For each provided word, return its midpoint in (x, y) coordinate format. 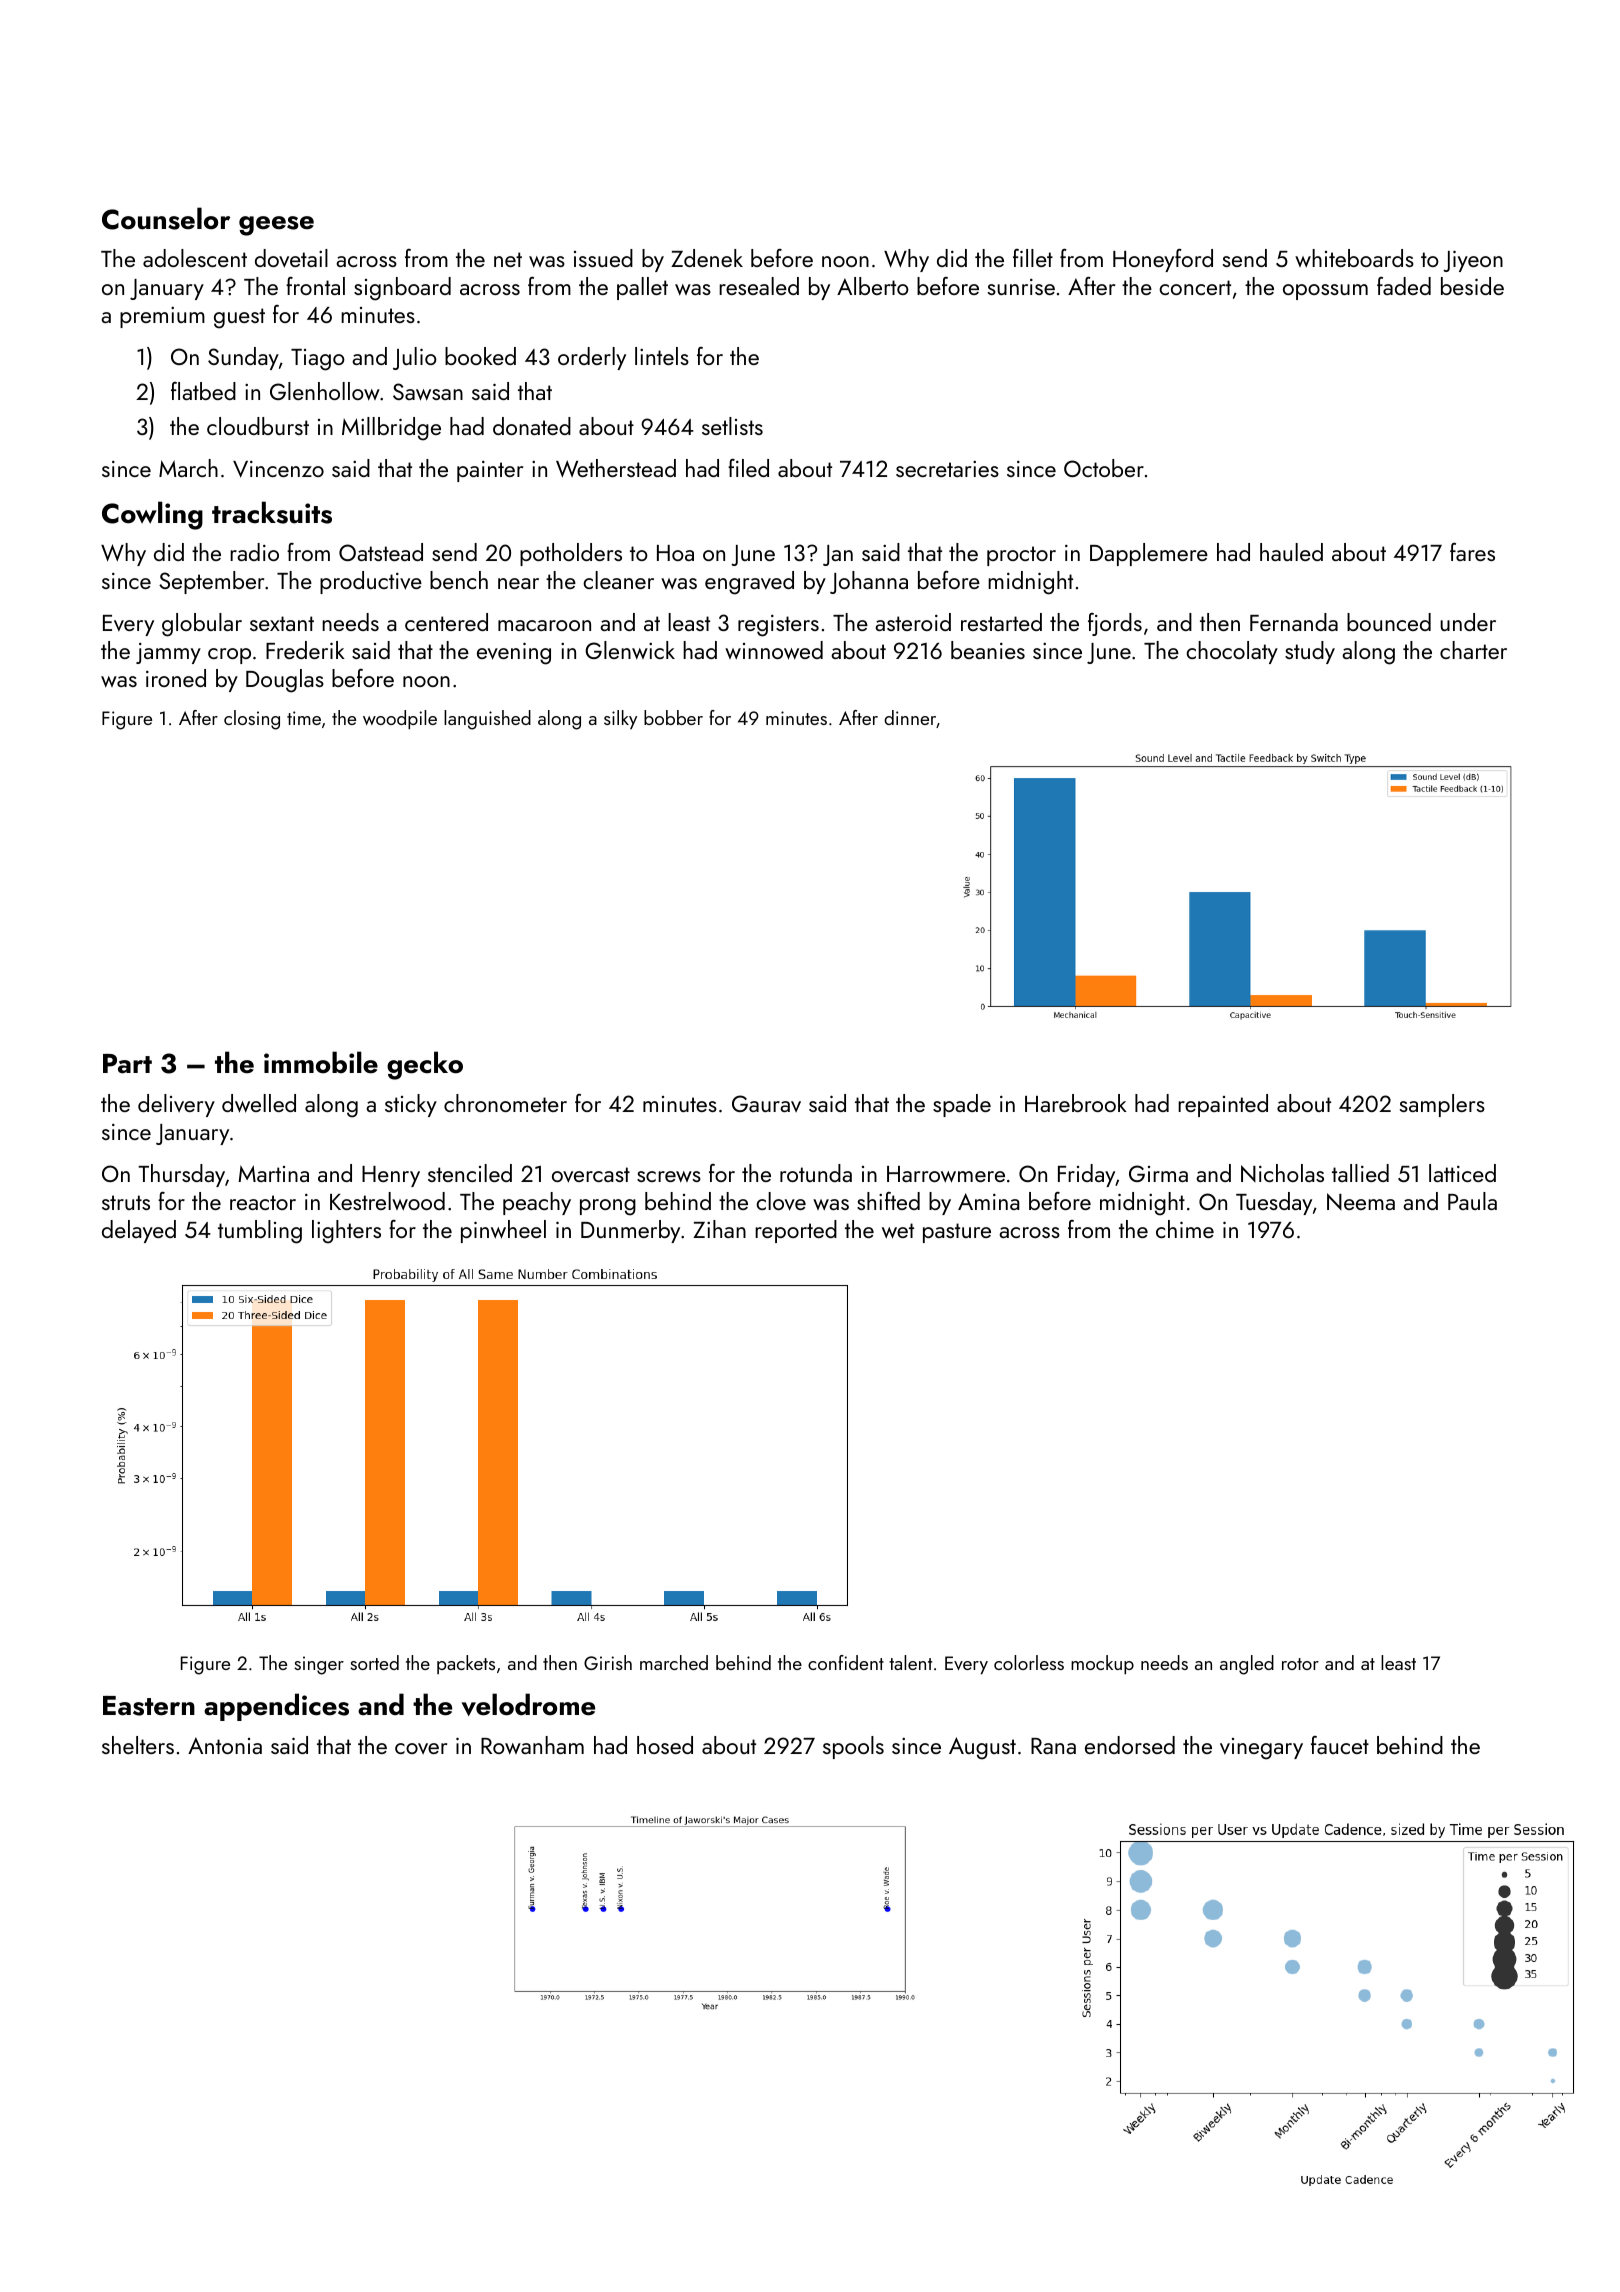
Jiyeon (1473, 261)
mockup (1102, 1664)
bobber (673, 717)
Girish (608, 1662)
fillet (1033, 258)
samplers (1442, 1105)
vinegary (1261, 1749)
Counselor (166, 218)
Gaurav (766, 1103)
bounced (1389, 622)
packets (466, 1664)
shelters (138, 1745)
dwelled (259, 1103)
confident (846, 1662)
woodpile (400, 719)
